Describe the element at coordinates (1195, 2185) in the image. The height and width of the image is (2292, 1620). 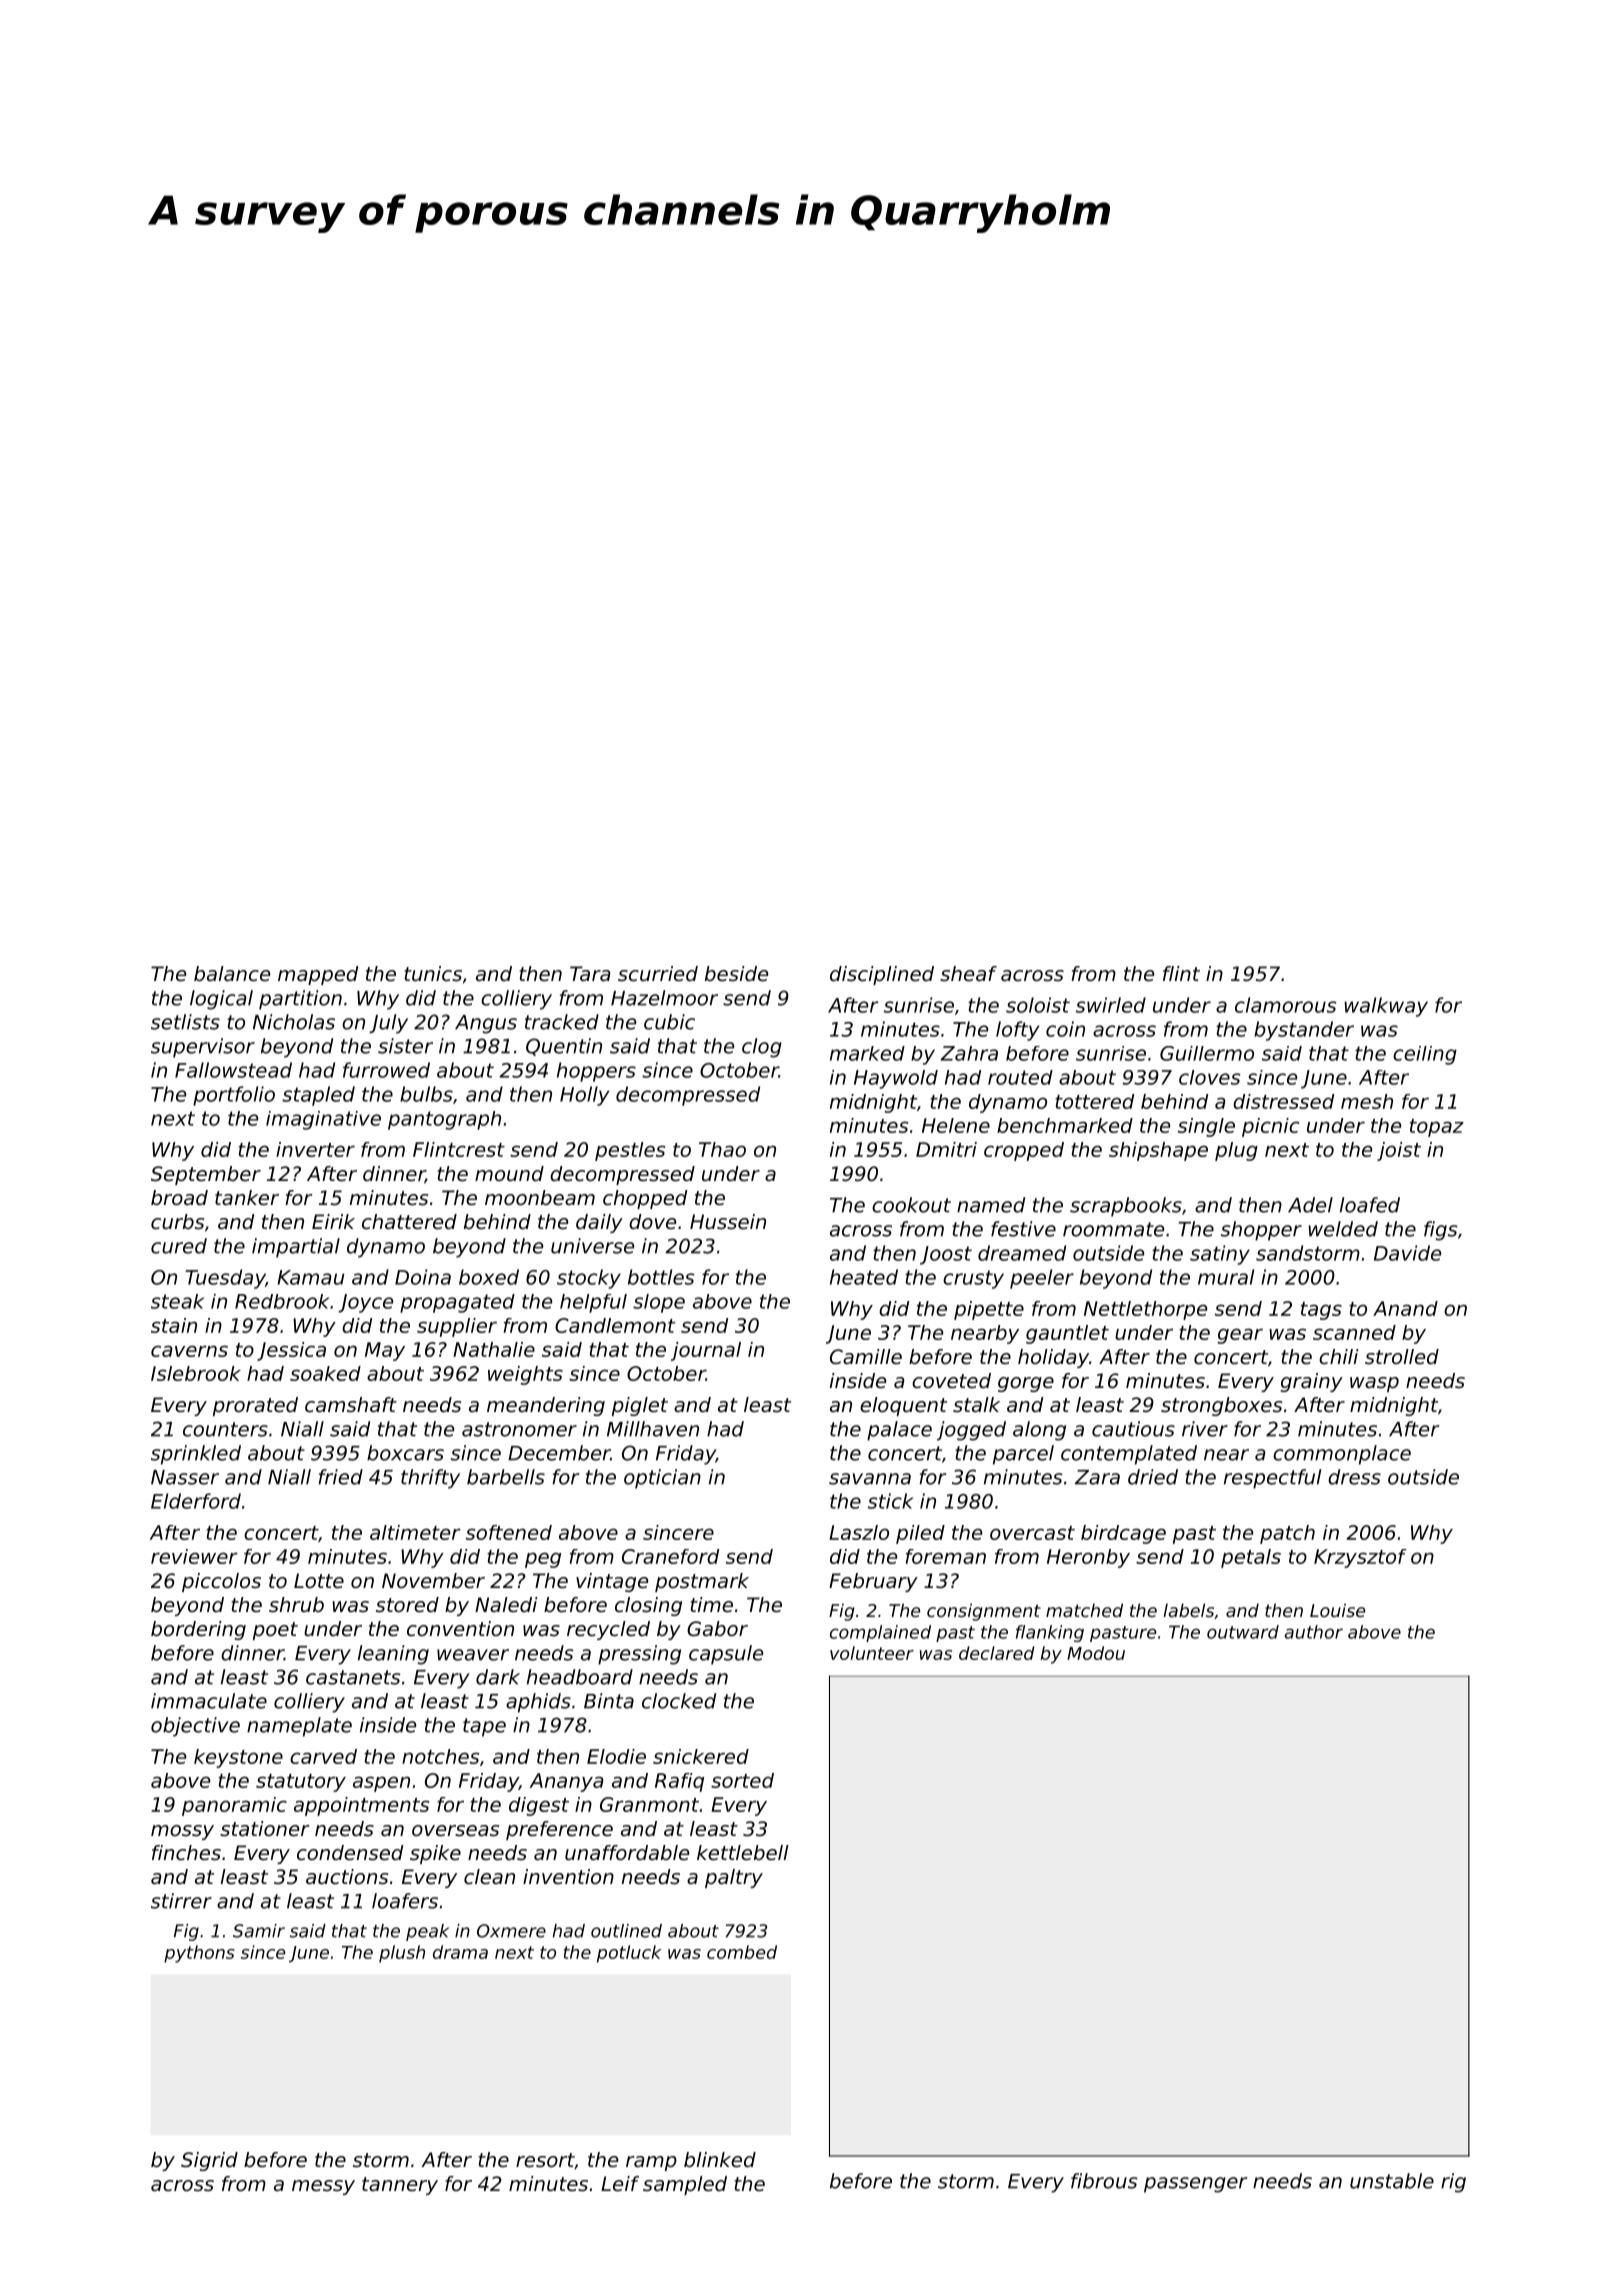
I see `passenger` at that location.
